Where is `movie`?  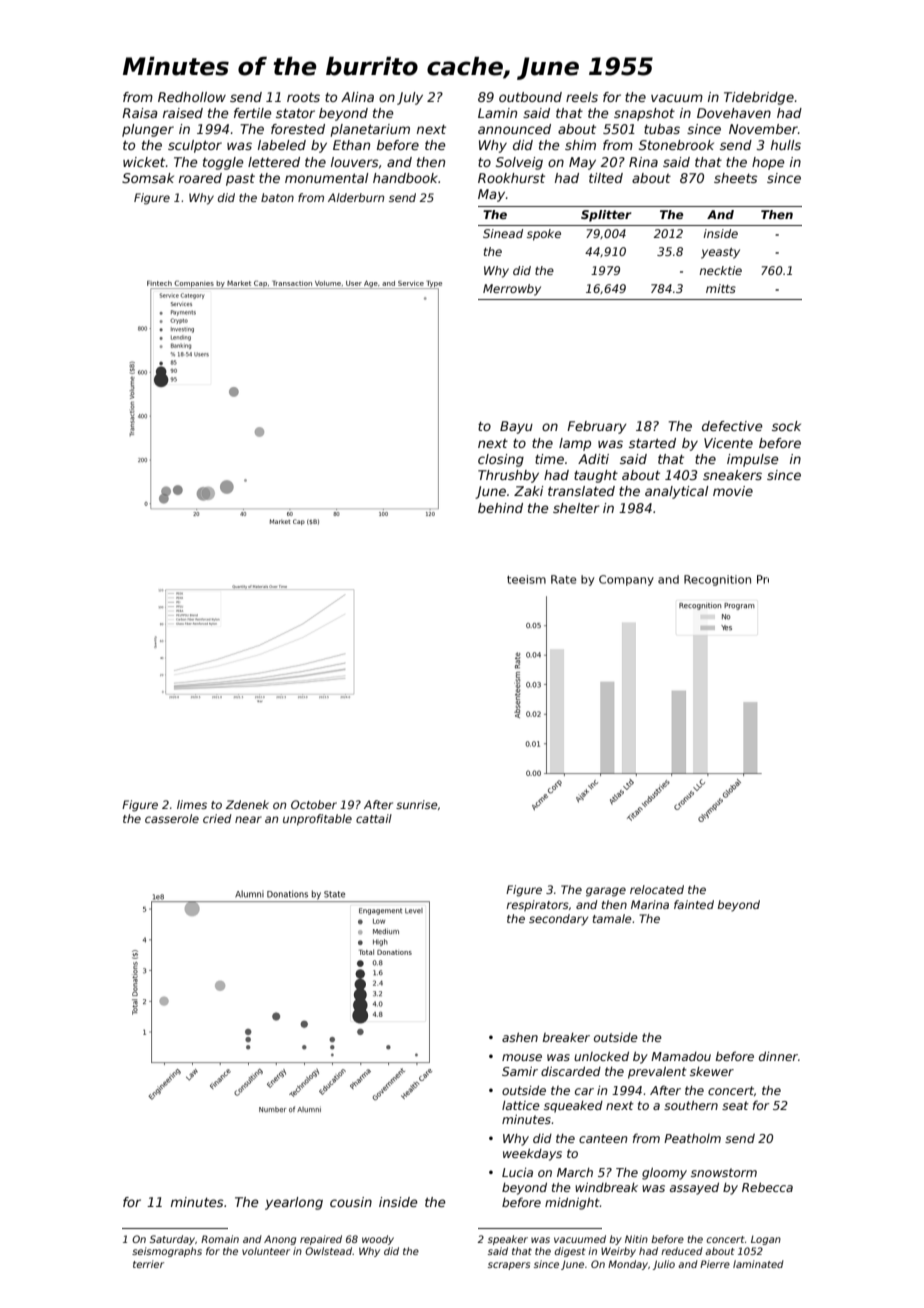
movie is located at coordinates (733, 491).
